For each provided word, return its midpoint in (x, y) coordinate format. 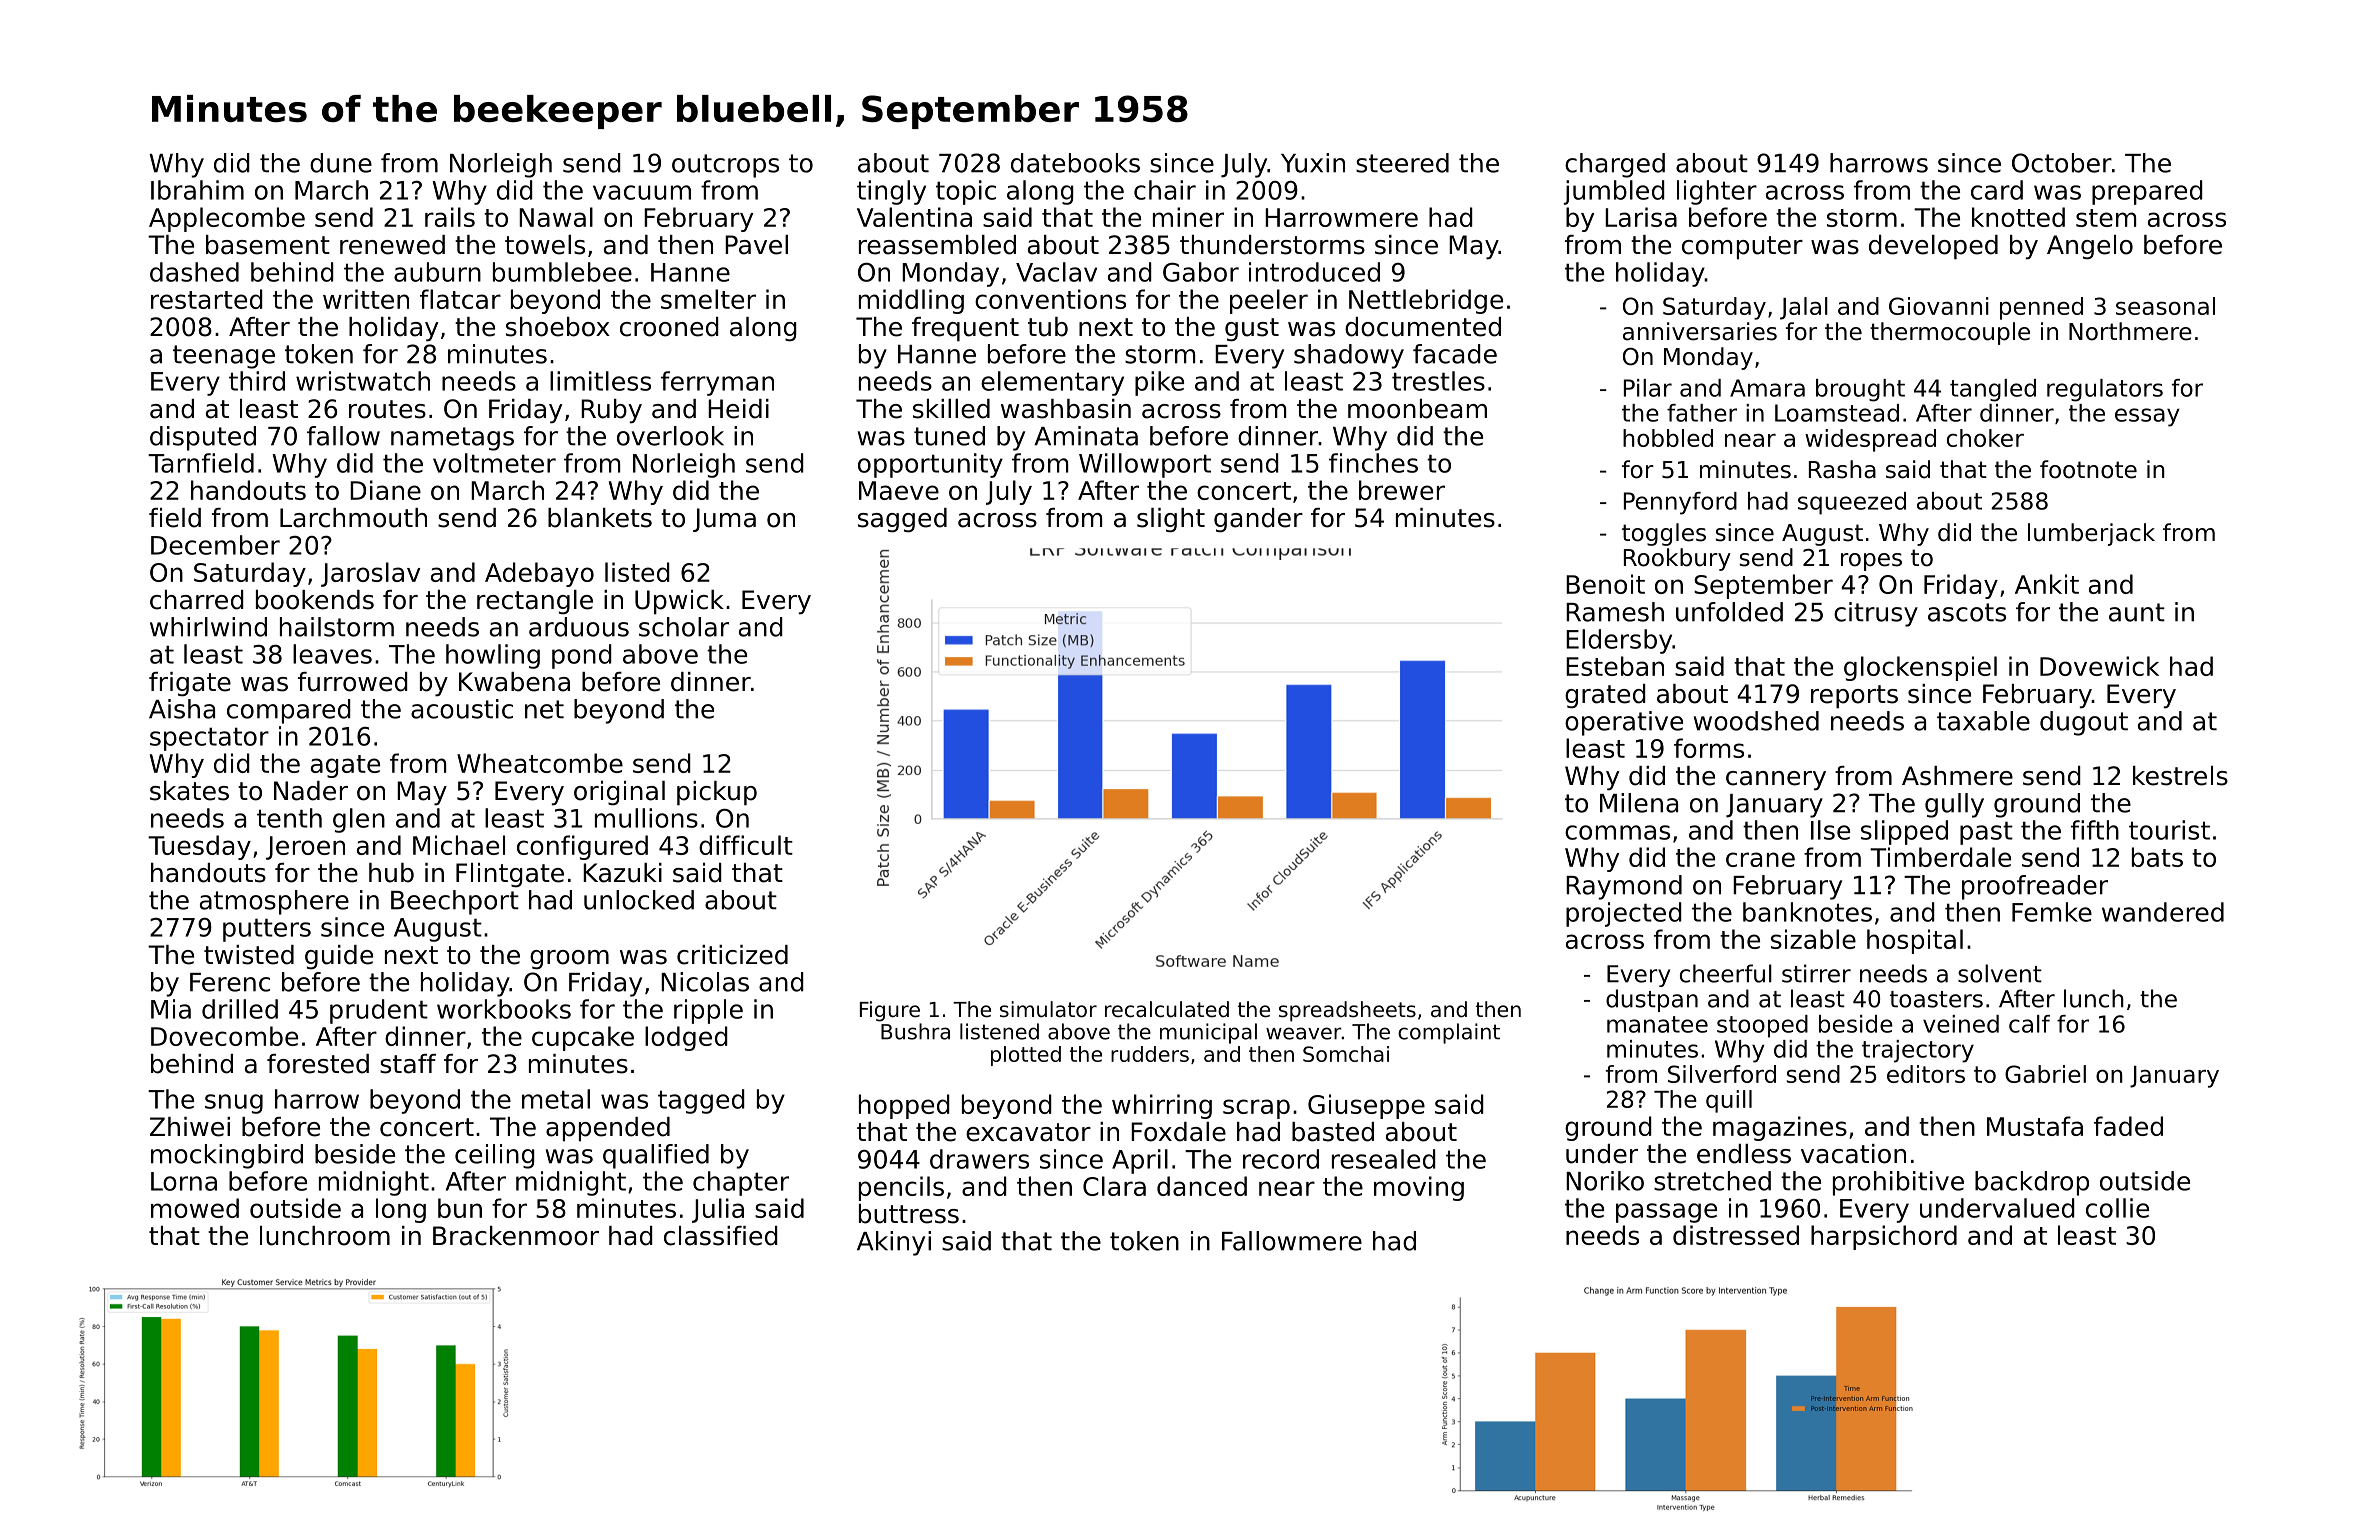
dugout (2084, 723)
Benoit (1605, 584)
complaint (1449, 1033)
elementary (1052, 383)
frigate (190, 684)
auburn (437, 272)
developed (1933, 247)
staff (408, 1064)
